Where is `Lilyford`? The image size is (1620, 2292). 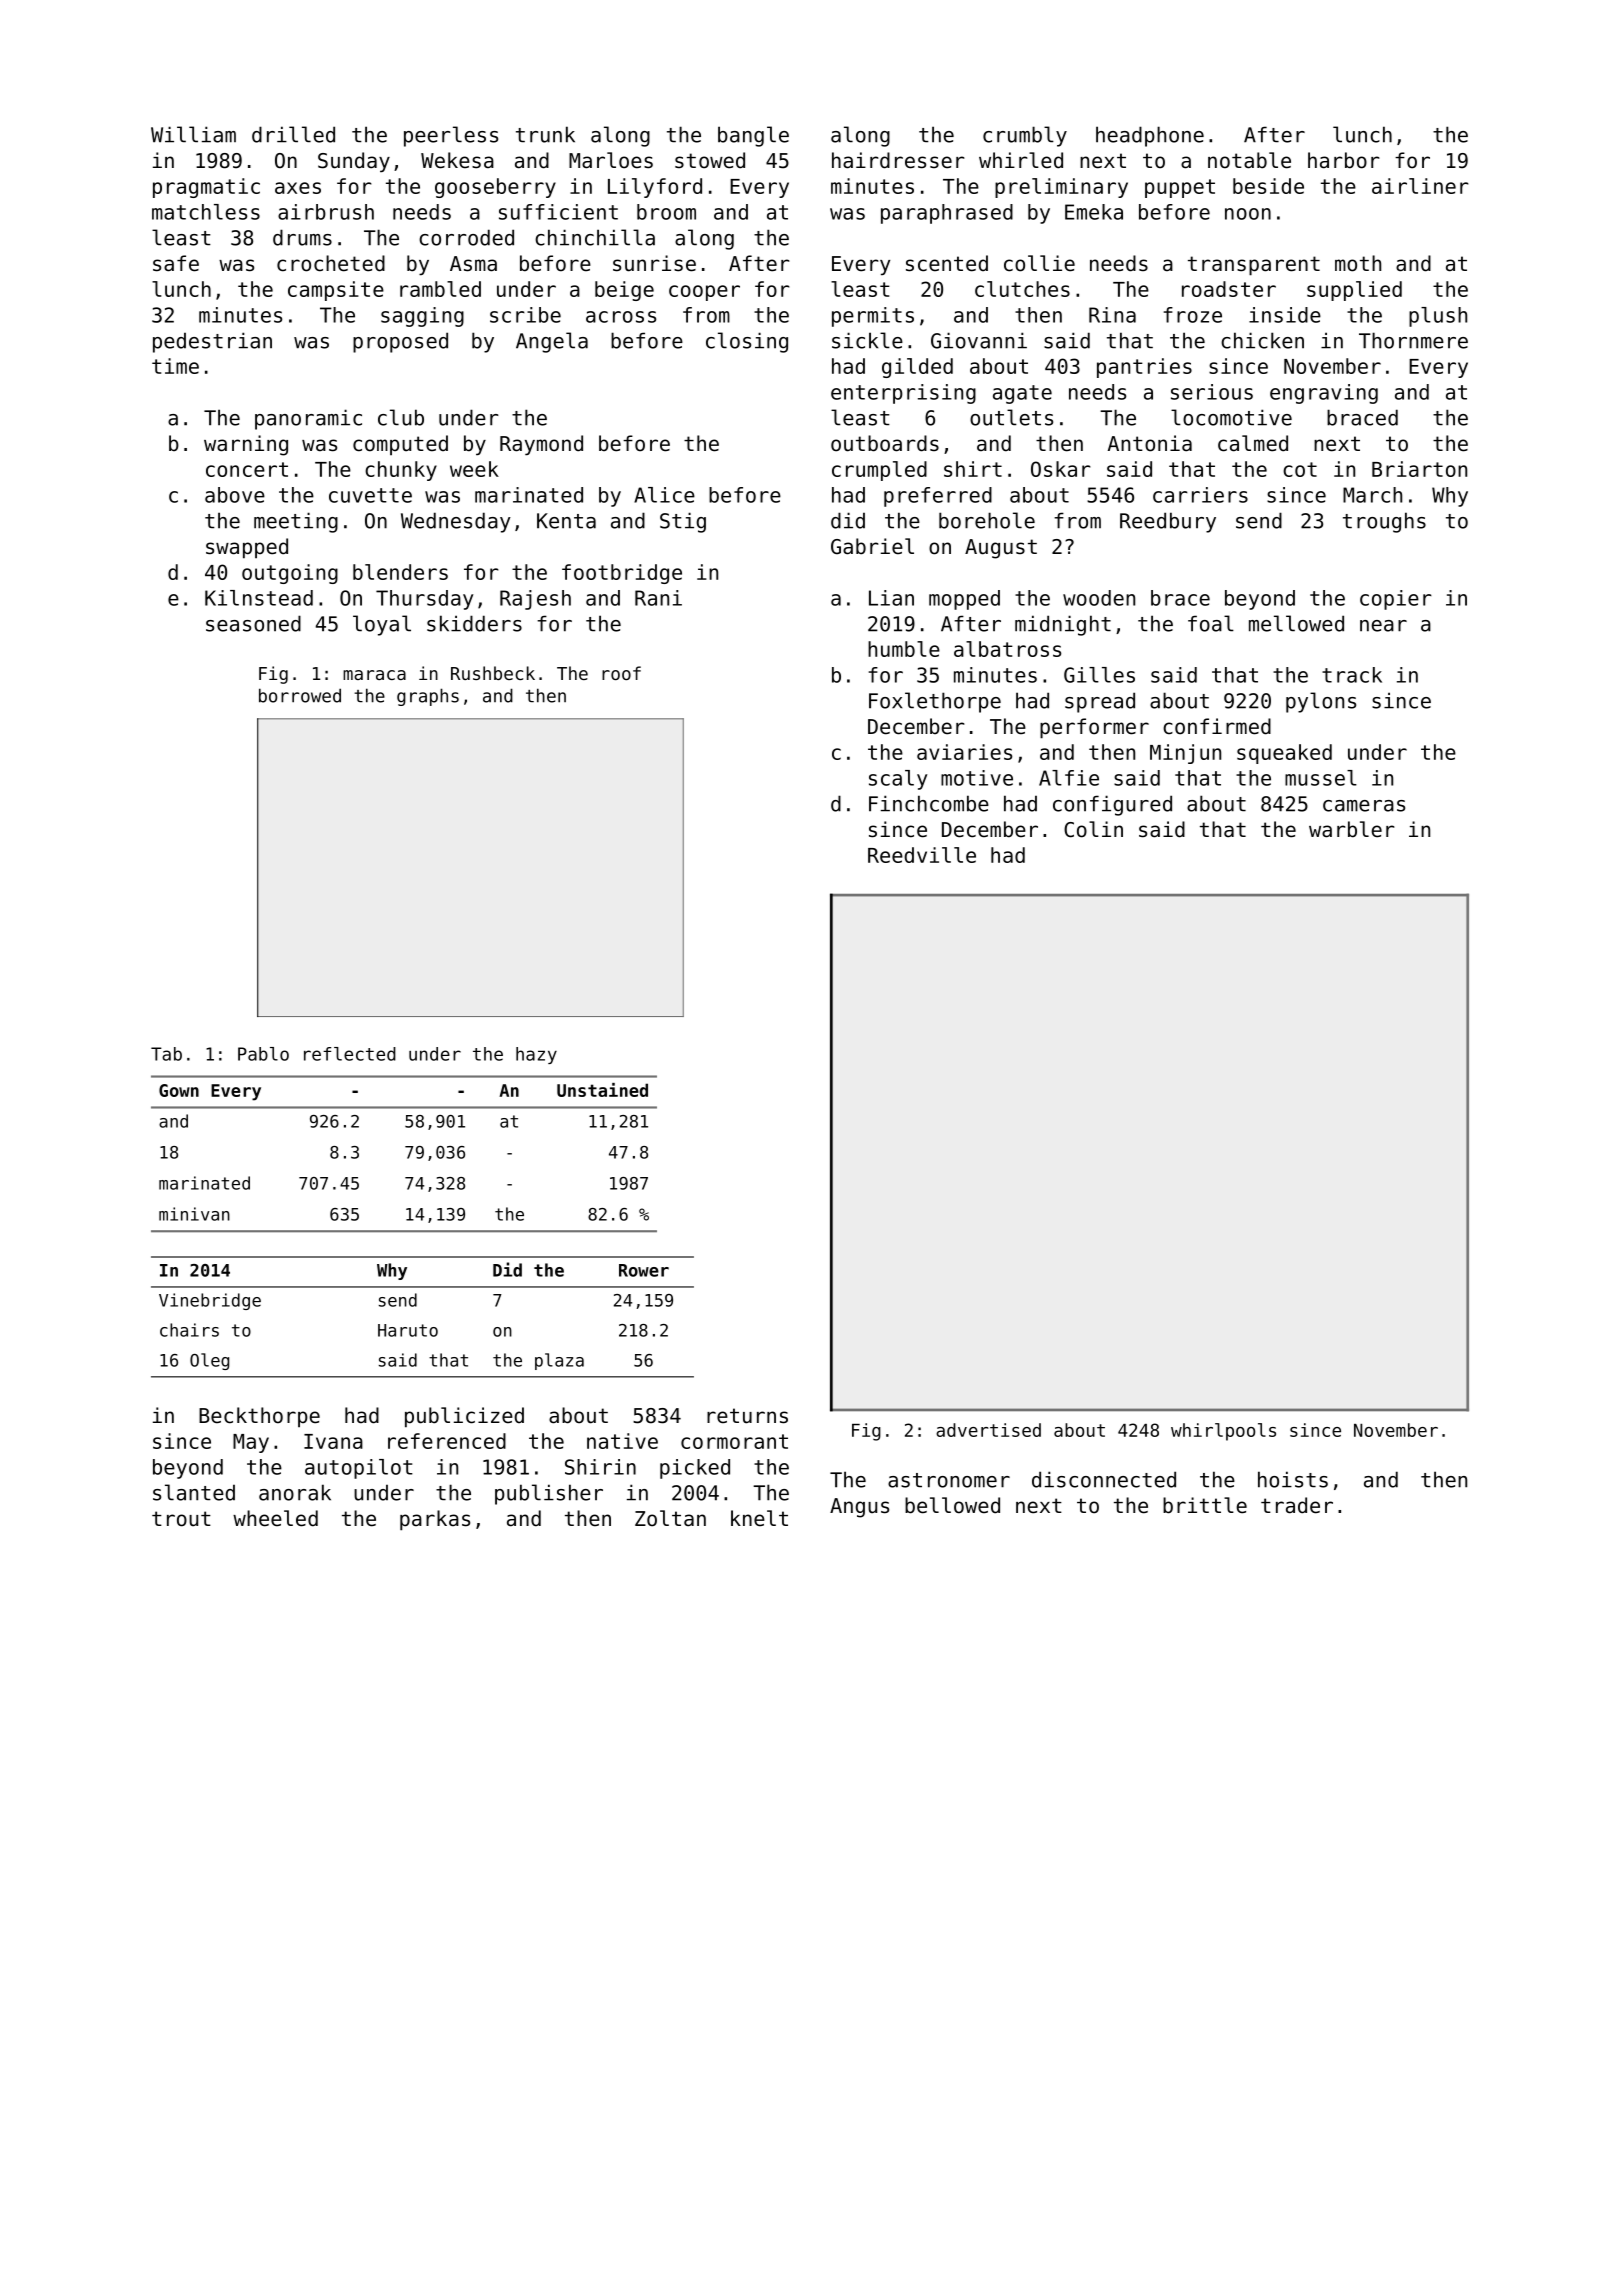 Lilyford is located at coordinates (655, 188).
